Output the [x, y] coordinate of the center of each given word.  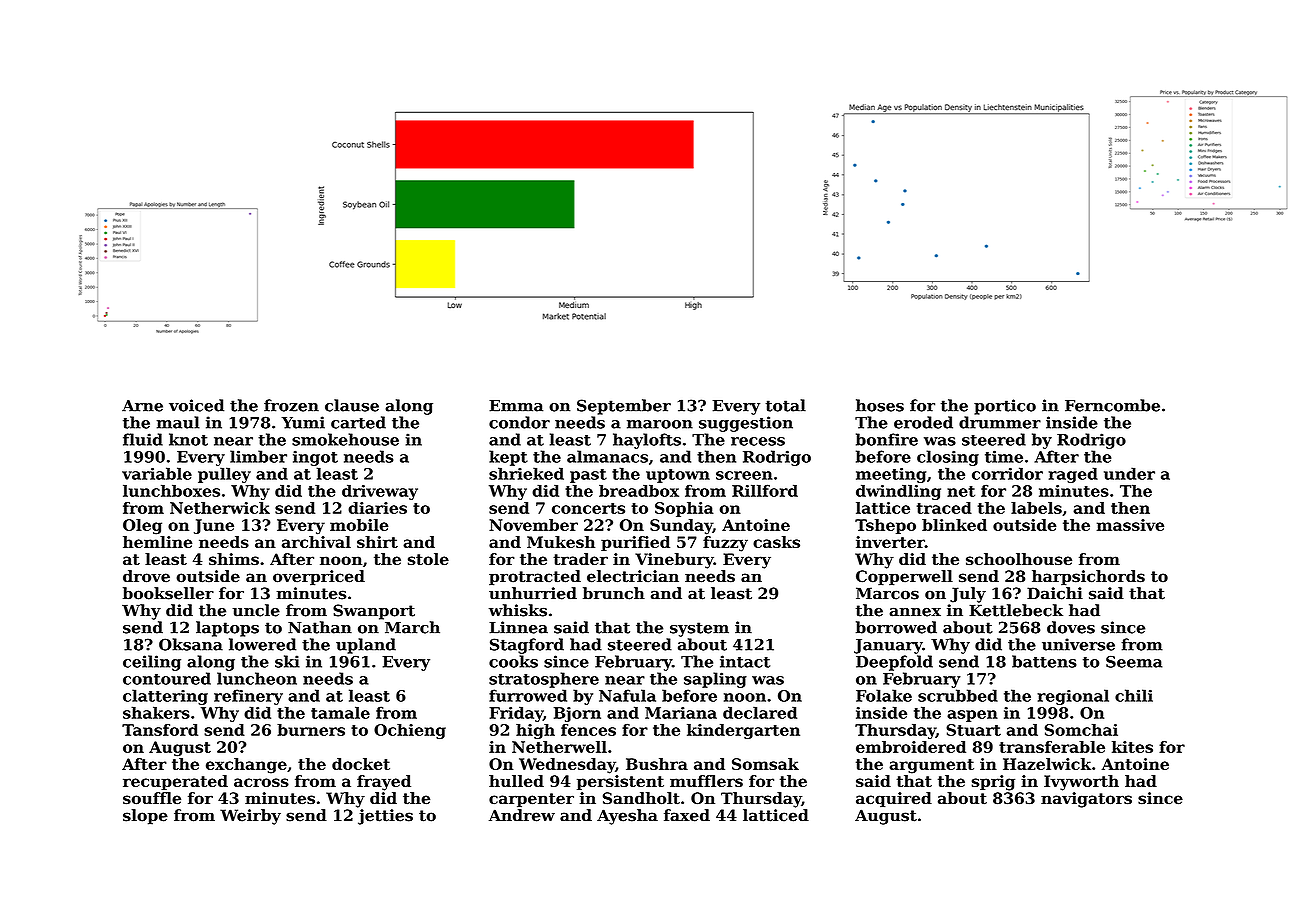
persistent [620, 782]
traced [944, 508]
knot [188, 439]
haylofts [647, 441]
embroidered [911, 747]
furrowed [528, 695]
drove [146, 576]
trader [580, 559]
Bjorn [577, 714]
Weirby [250, 817]
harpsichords [1088, 578]
